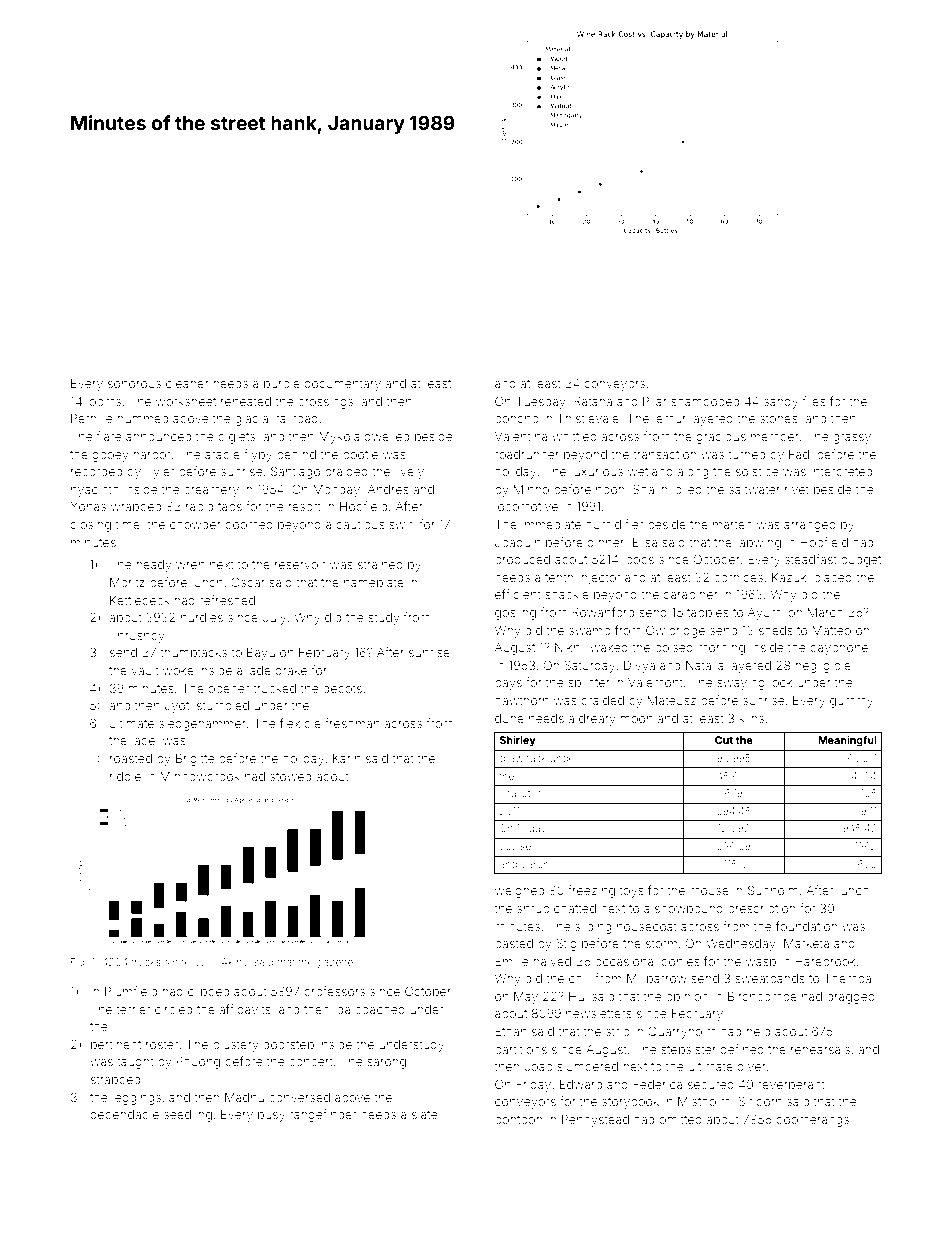 The width and height of the image is (952, 1233). Describe the element at coordinates (145, 741) in the image. I see `lapel` at that location.
